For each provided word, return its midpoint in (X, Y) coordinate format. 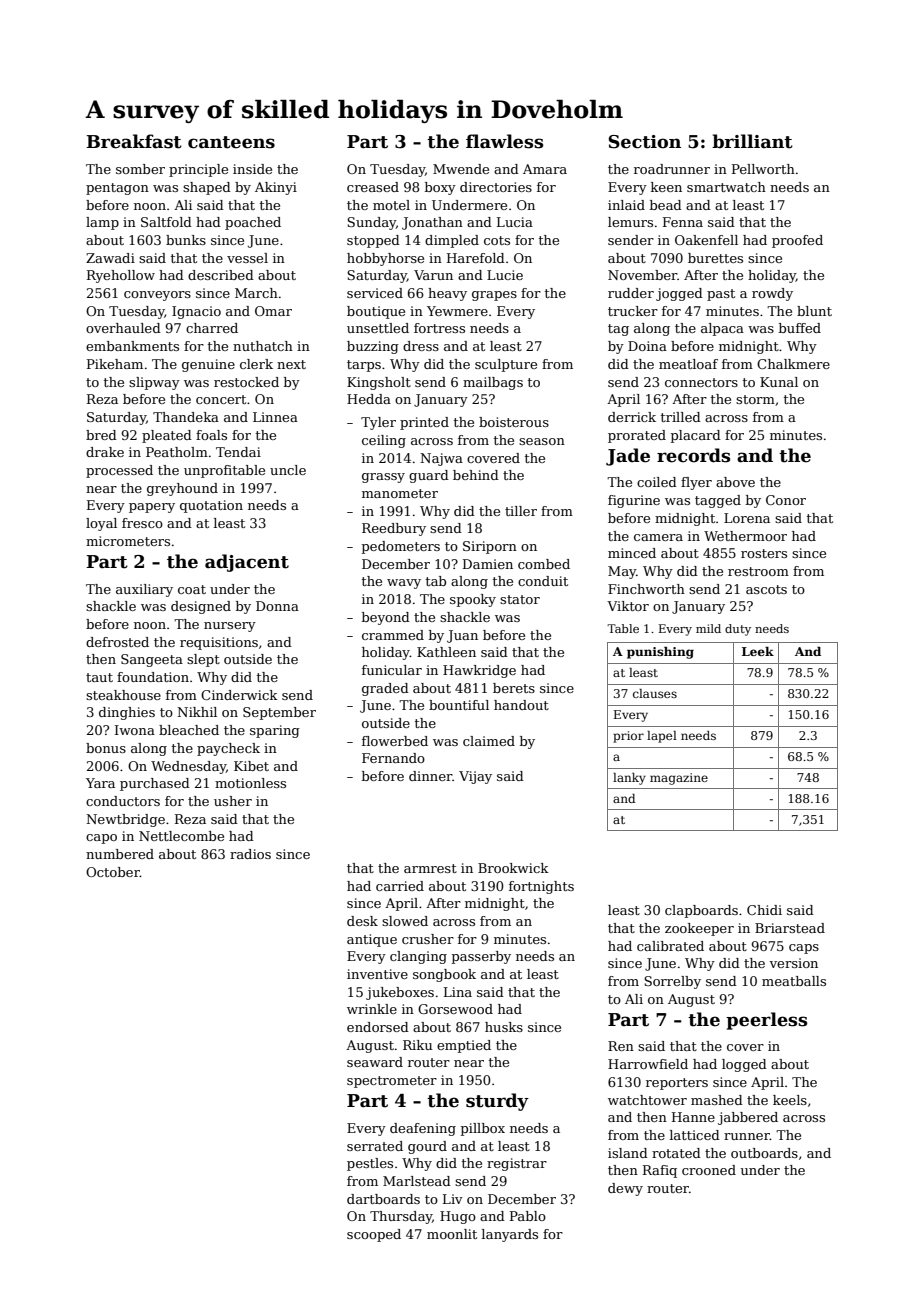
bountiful (459, 705)
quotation (211, 506)
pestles (370, 1164)
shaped (207, 188)
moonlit (452, 1234)
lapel (662, 737)
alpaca (722, 329)
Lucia (515, 222)
